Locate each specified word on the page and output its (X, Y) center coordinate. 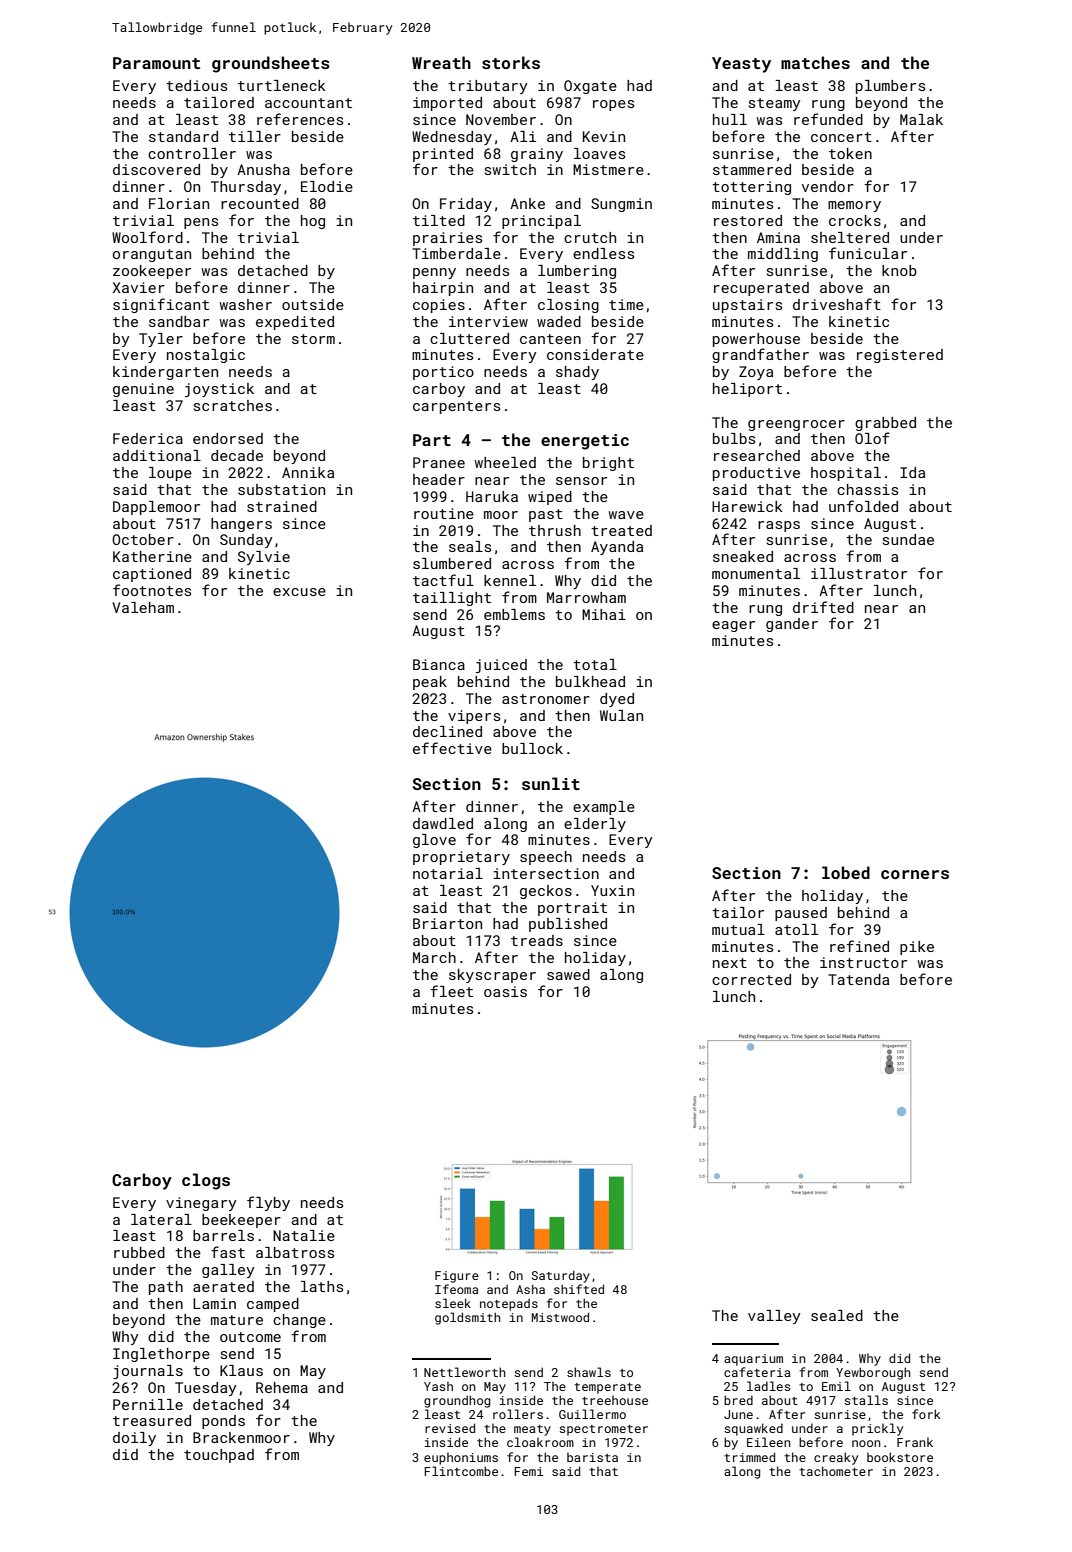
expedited (295, 323)
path (166, 1288)
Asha (530, 1289)
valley (774, 1317)
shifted (579, 1289)
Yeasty (741, 65)
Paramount (156, 63)
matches (815, 62)
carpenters (456, 407)
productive (756, 474)
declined (447, 731)
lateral (161, 1219)
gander (792, 625)
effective (452, 748)
